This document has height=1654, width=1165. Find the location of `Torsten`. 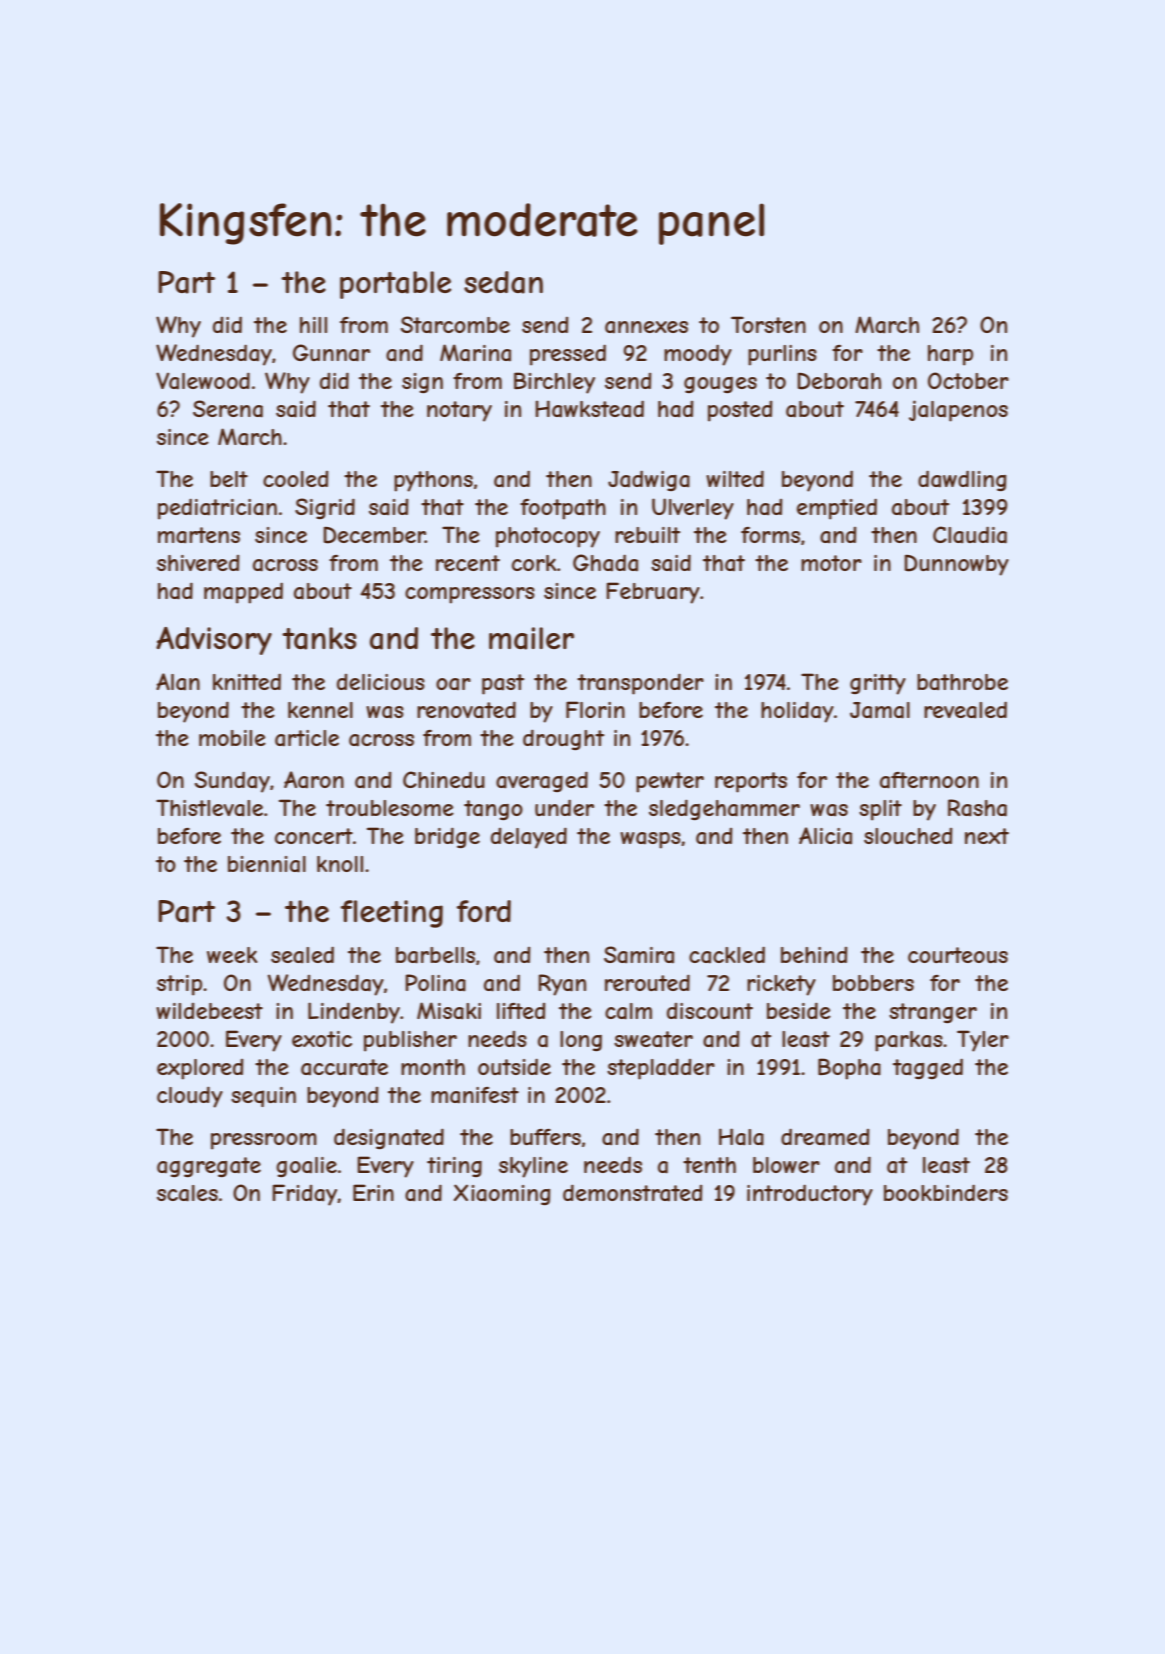

Torsten is located at coordinates (768, 324).
